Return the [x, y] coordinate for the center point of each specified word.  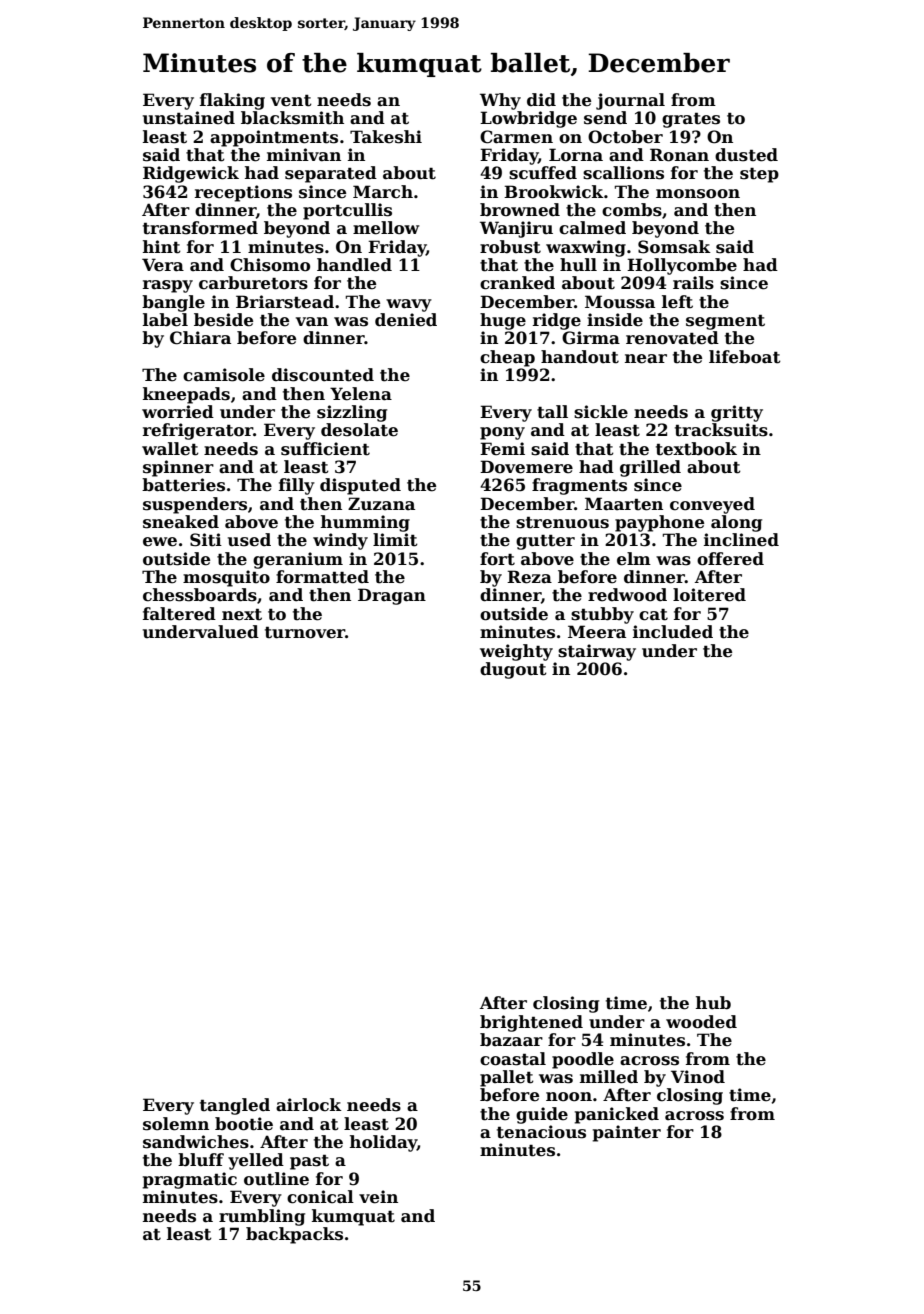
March [383, 192]
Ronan [679, 155]
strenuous [562, 522]
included [673, 632]
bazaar [511, 1039]
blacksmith [292, 118]
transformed [200, 228]
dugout [513, 670]
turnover [305, 632]
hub [713, 1003]
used [249, 540]
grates [691, 120]
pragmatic [190, 1180]
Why [500, 101]
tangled [235, 1106]
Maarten [624, 504]
